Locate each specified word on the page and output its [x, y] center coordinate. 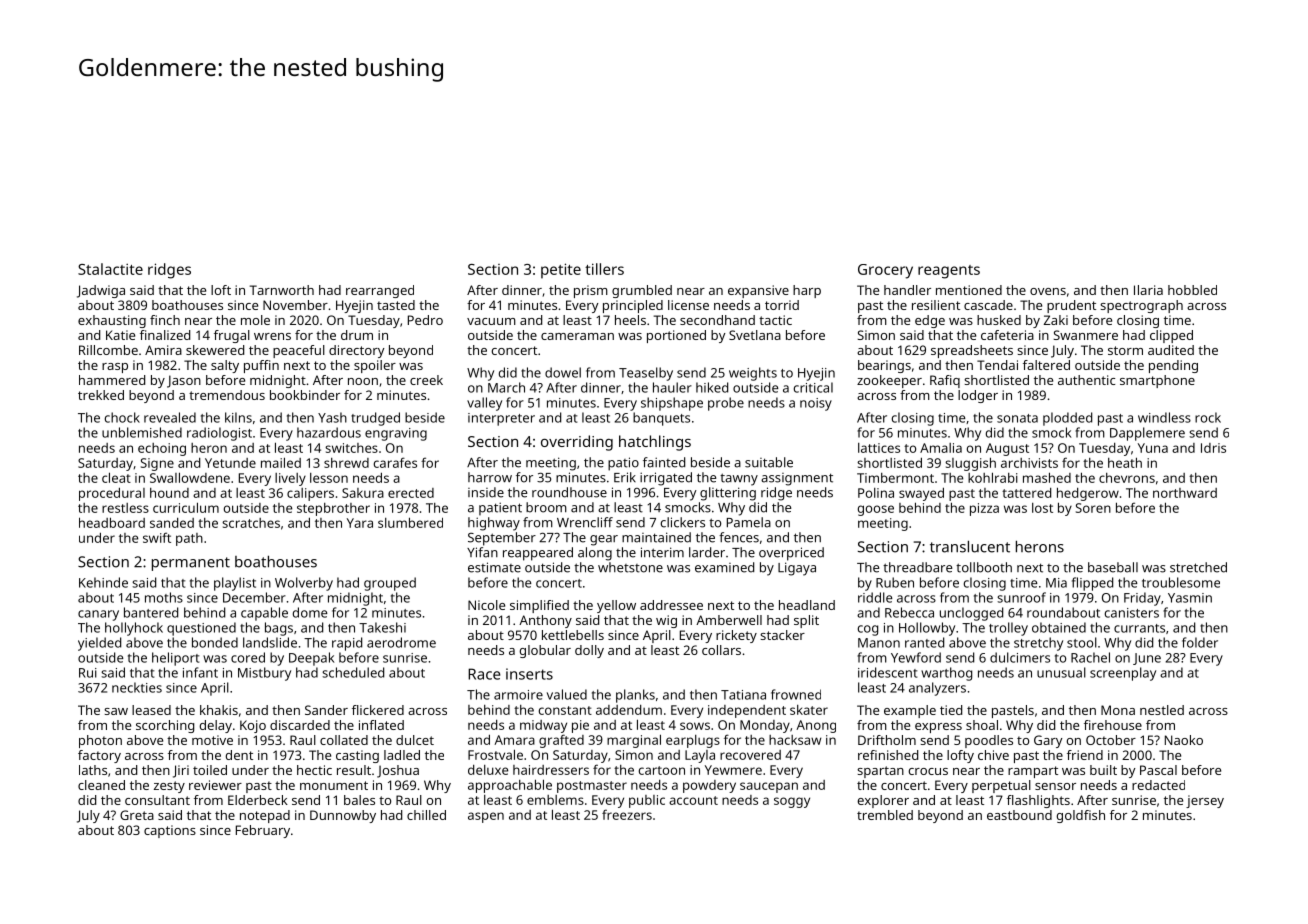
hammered [112, 380]
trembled [885, 815]
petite [561, 271]
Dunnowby [343, 816]
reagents [949, 272]
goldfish [1080, 816]
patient [500, 509]
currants [1139, 628]
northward [1185, 493]
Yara [360, 523]
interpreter [501, 419]
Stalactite [110, 269]
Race [484, 674]
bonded [215, 642]
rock [1208, 417]
